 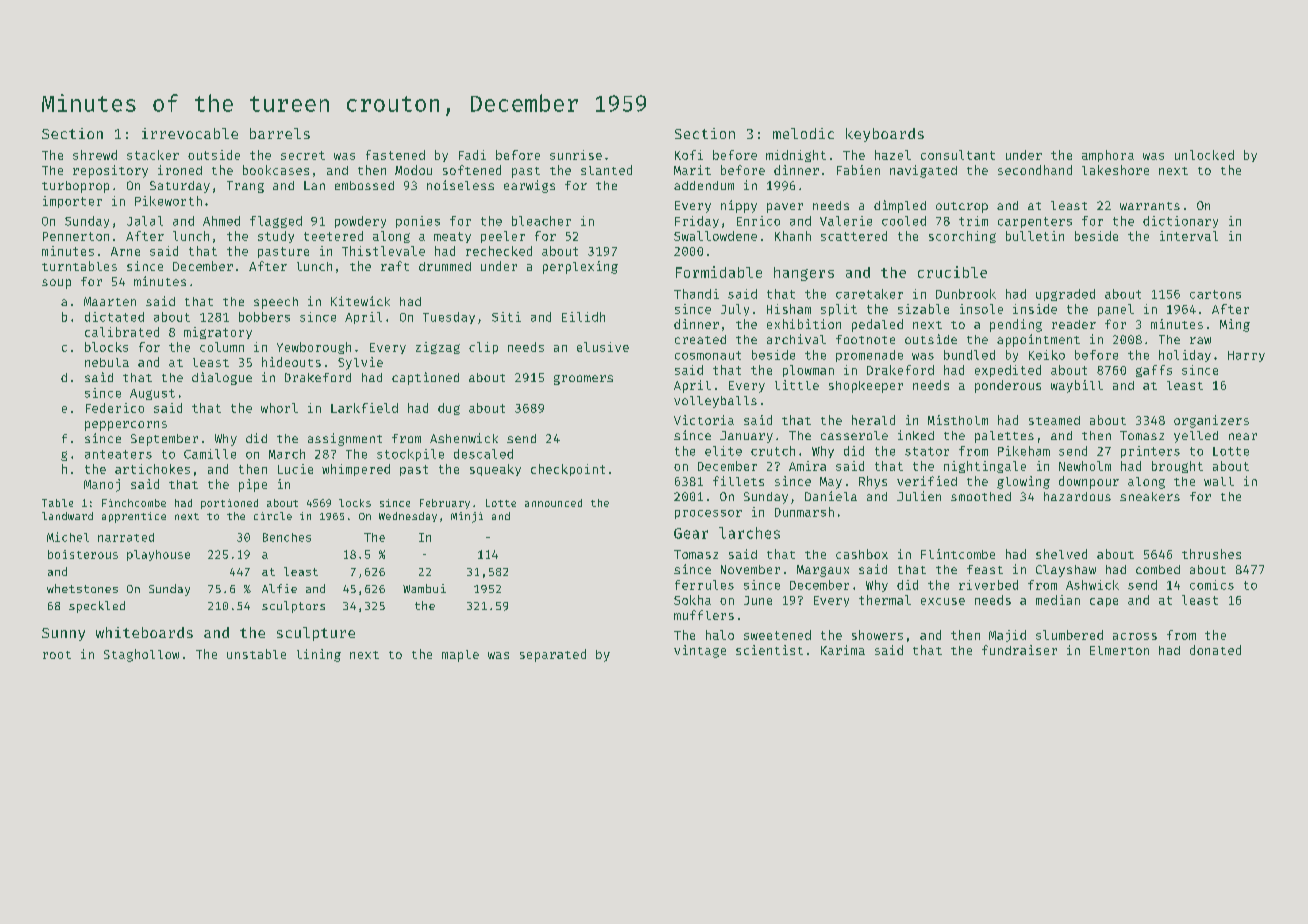 What do you see at coordinates (583, 317) in the screenshot?
I see `Eilidh` at bounding box center [583, 317].
